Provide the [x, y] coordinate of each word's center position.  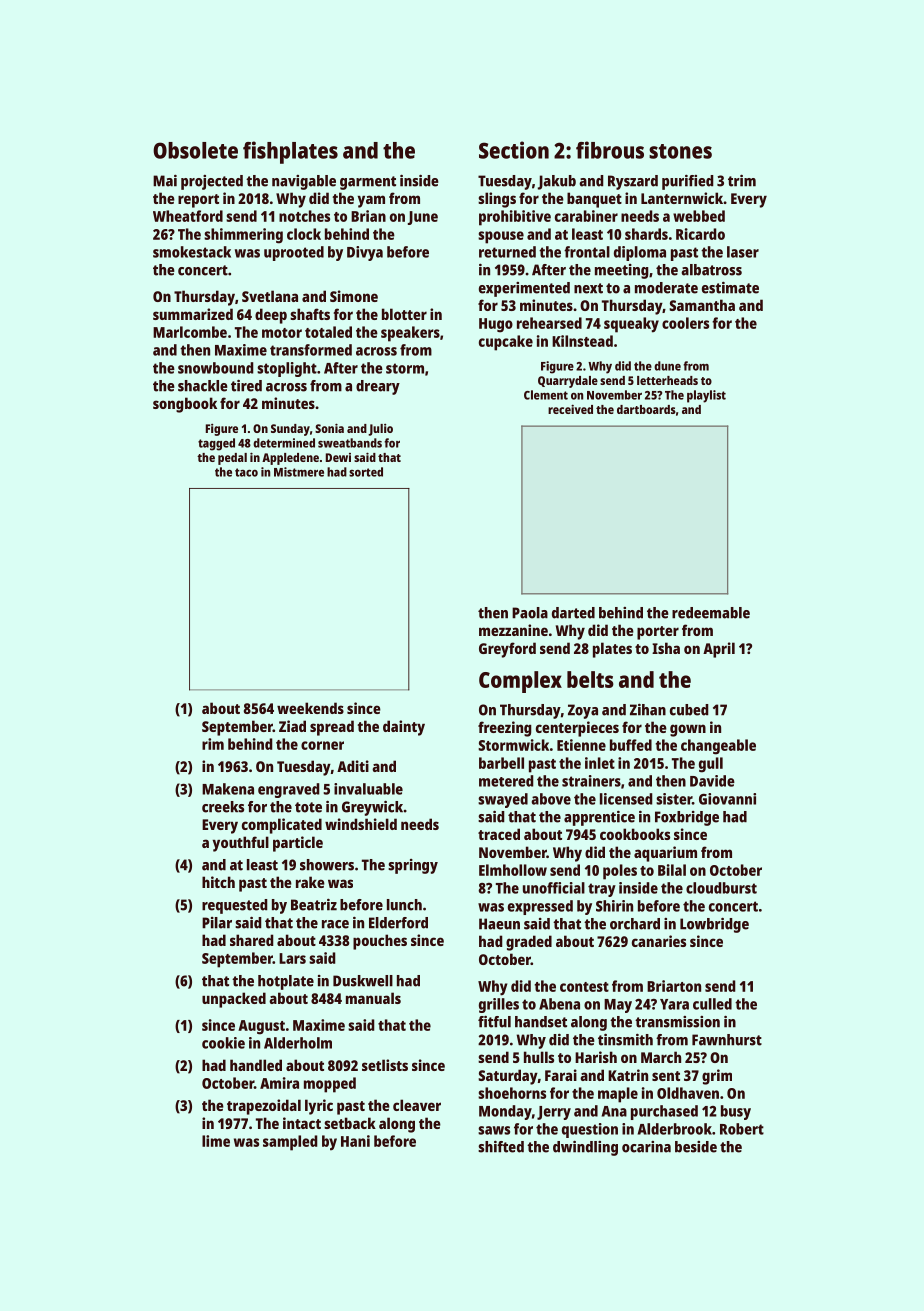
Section [514, 150]
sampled [290, 1143]
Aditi [353, 766]
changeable [718, 747]
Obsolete [195, 150]
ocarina [646, 1147]
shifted [501, 1147]
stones [680, 151]
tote [308, 807]
